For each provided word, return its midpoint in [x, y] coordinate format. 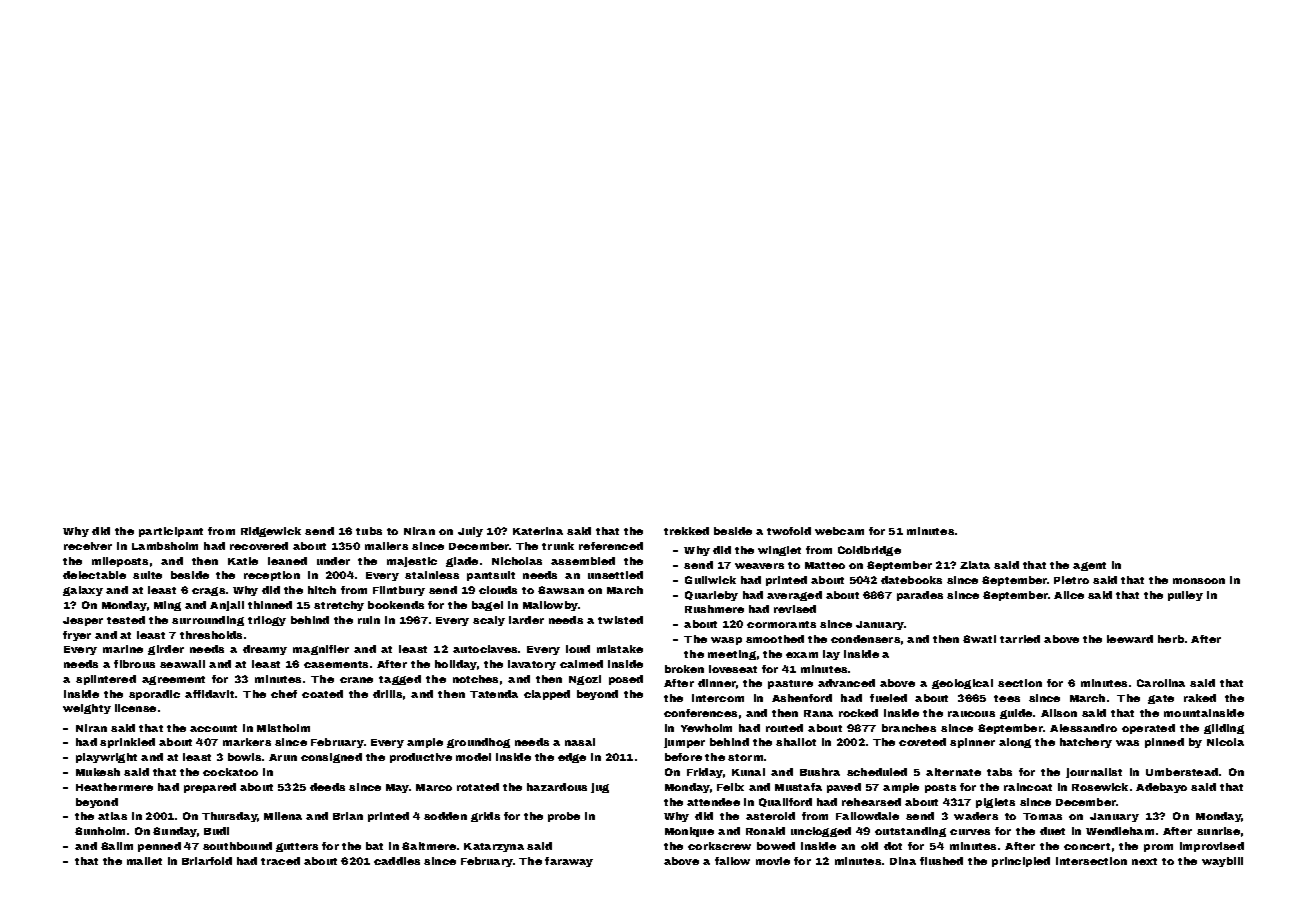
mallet [144, 861]
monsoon [1199, 581]
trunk [558, 546]
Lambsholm [165, 546]
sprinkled [127, 743]
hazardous [557, 787]
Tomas [1042, 816]
